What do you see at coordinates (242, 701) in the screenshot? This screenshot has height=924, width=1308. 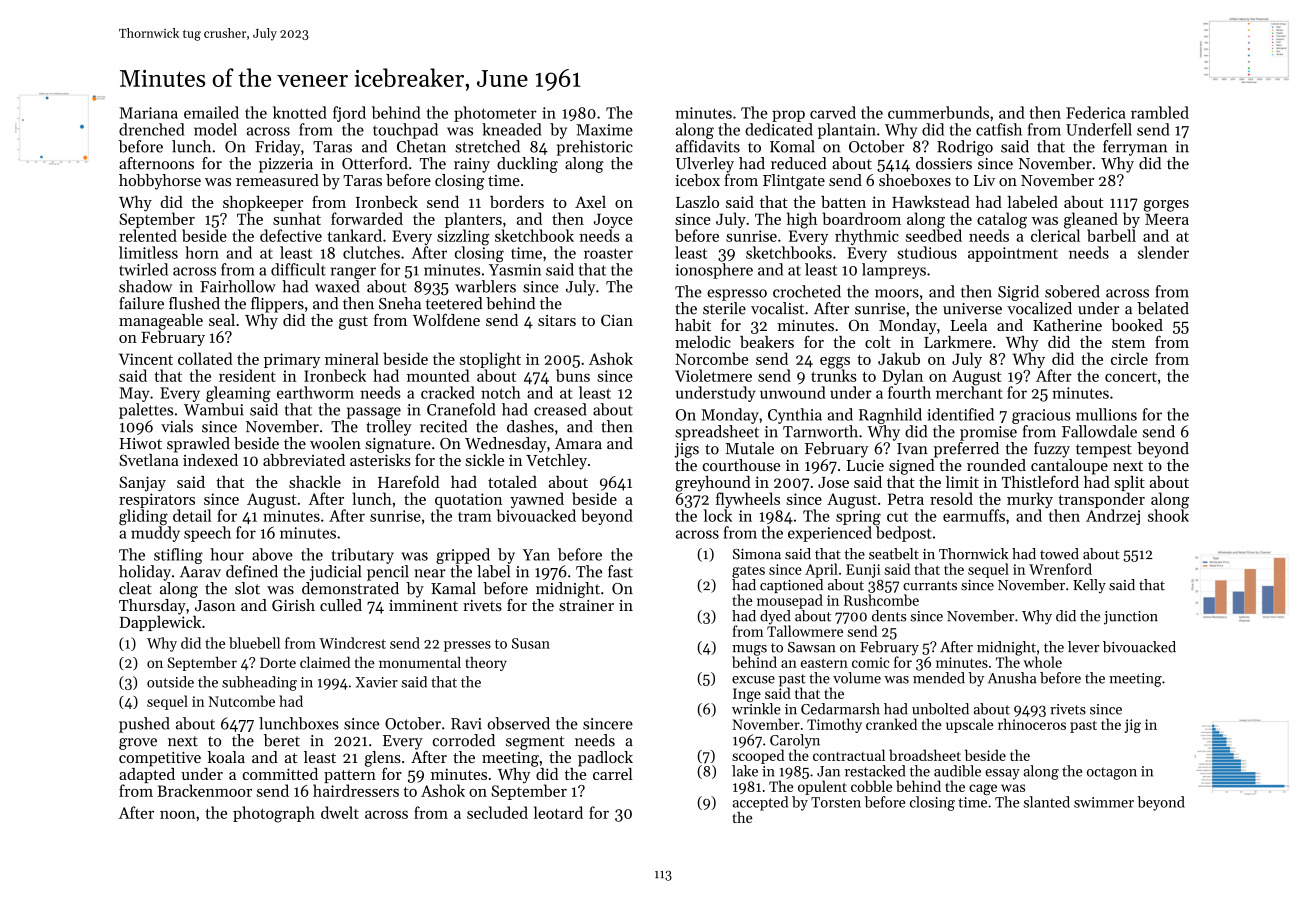 I see `Nutcombe` at bounding box center [242, 701].
